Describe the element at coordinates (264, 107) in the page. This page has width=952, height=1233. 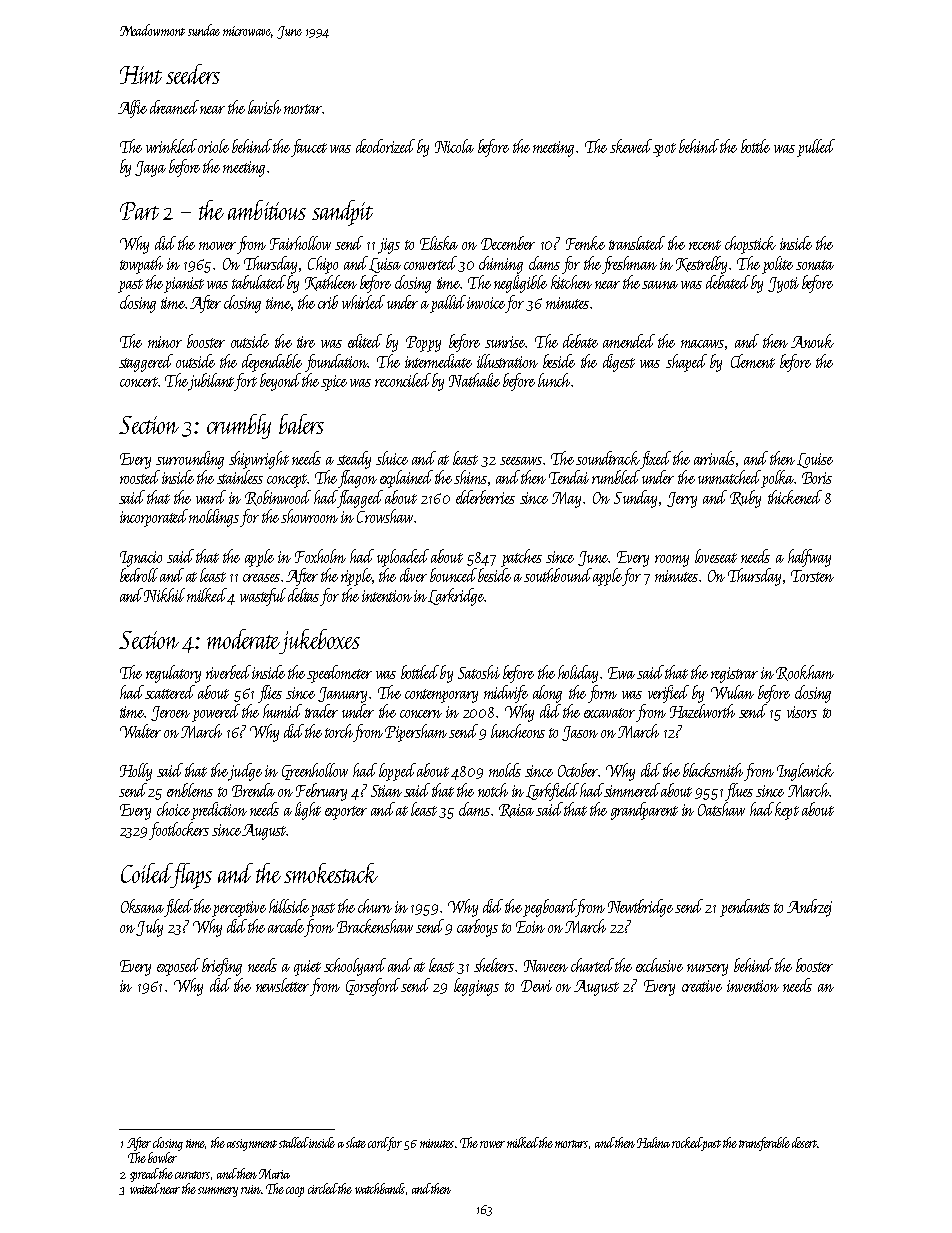
I see `lavish` at that location.
